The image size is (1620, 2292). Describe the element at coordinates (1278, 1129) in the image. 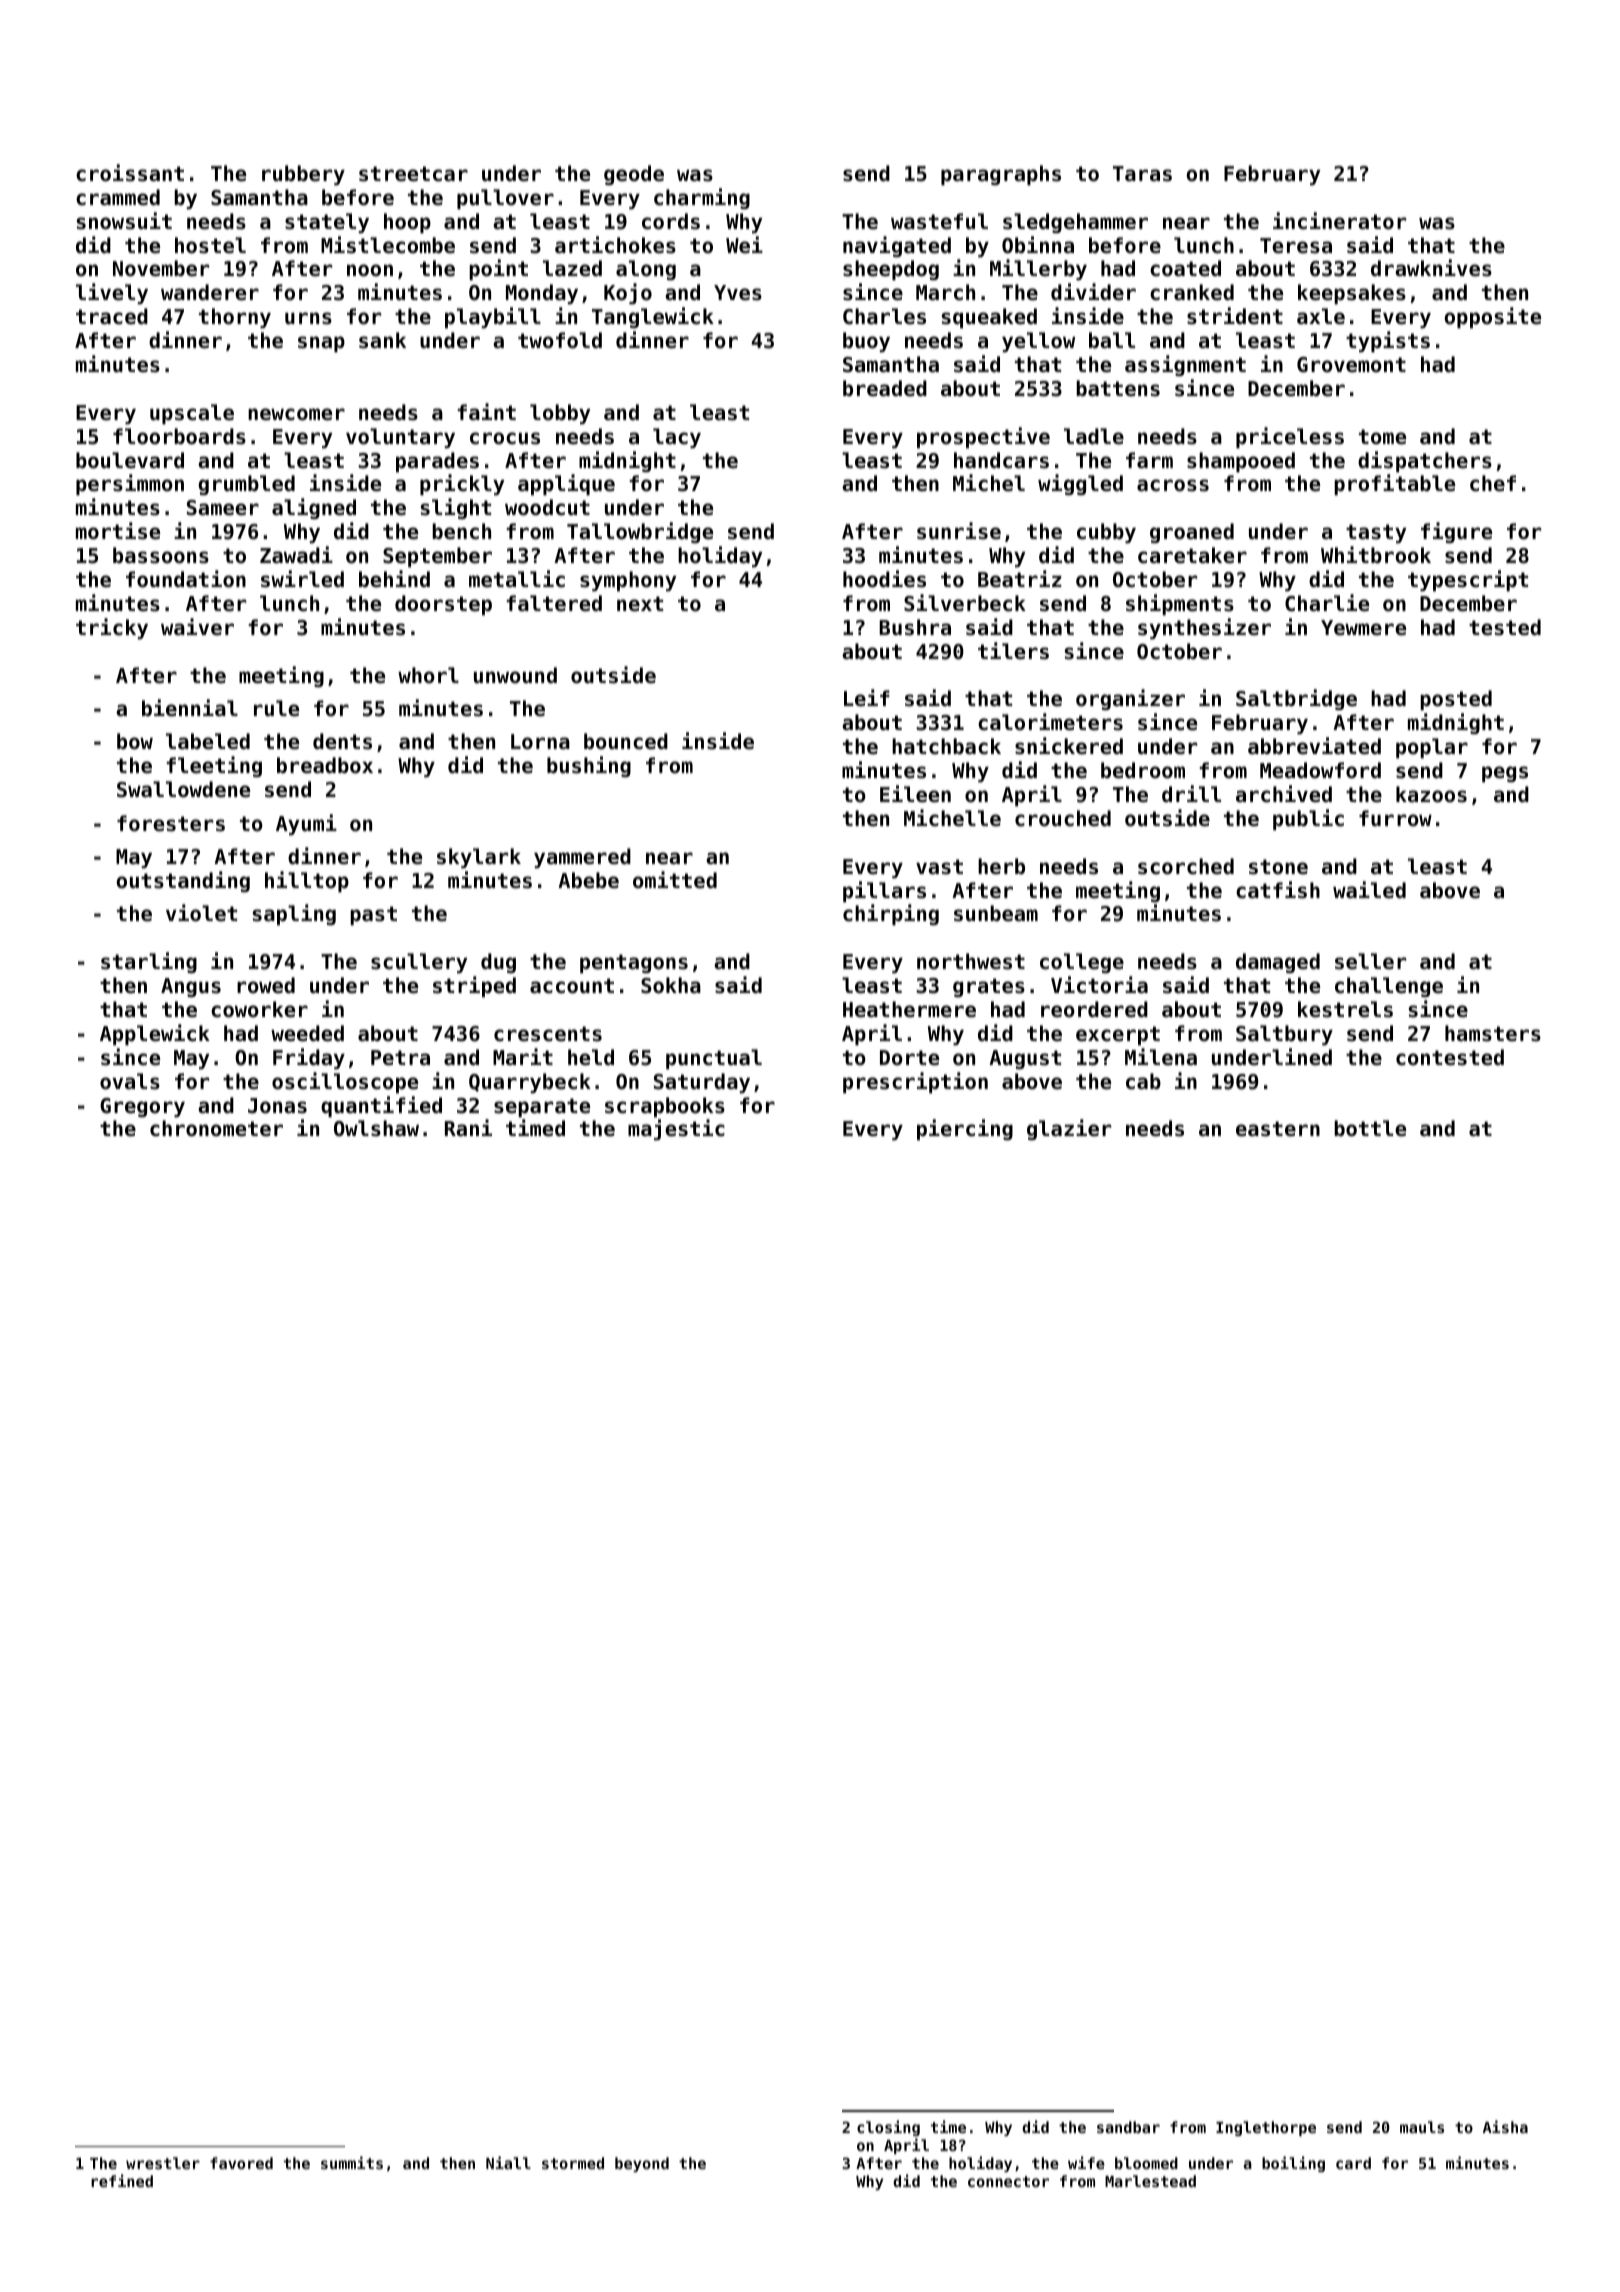

I see `eastern` at that location.
